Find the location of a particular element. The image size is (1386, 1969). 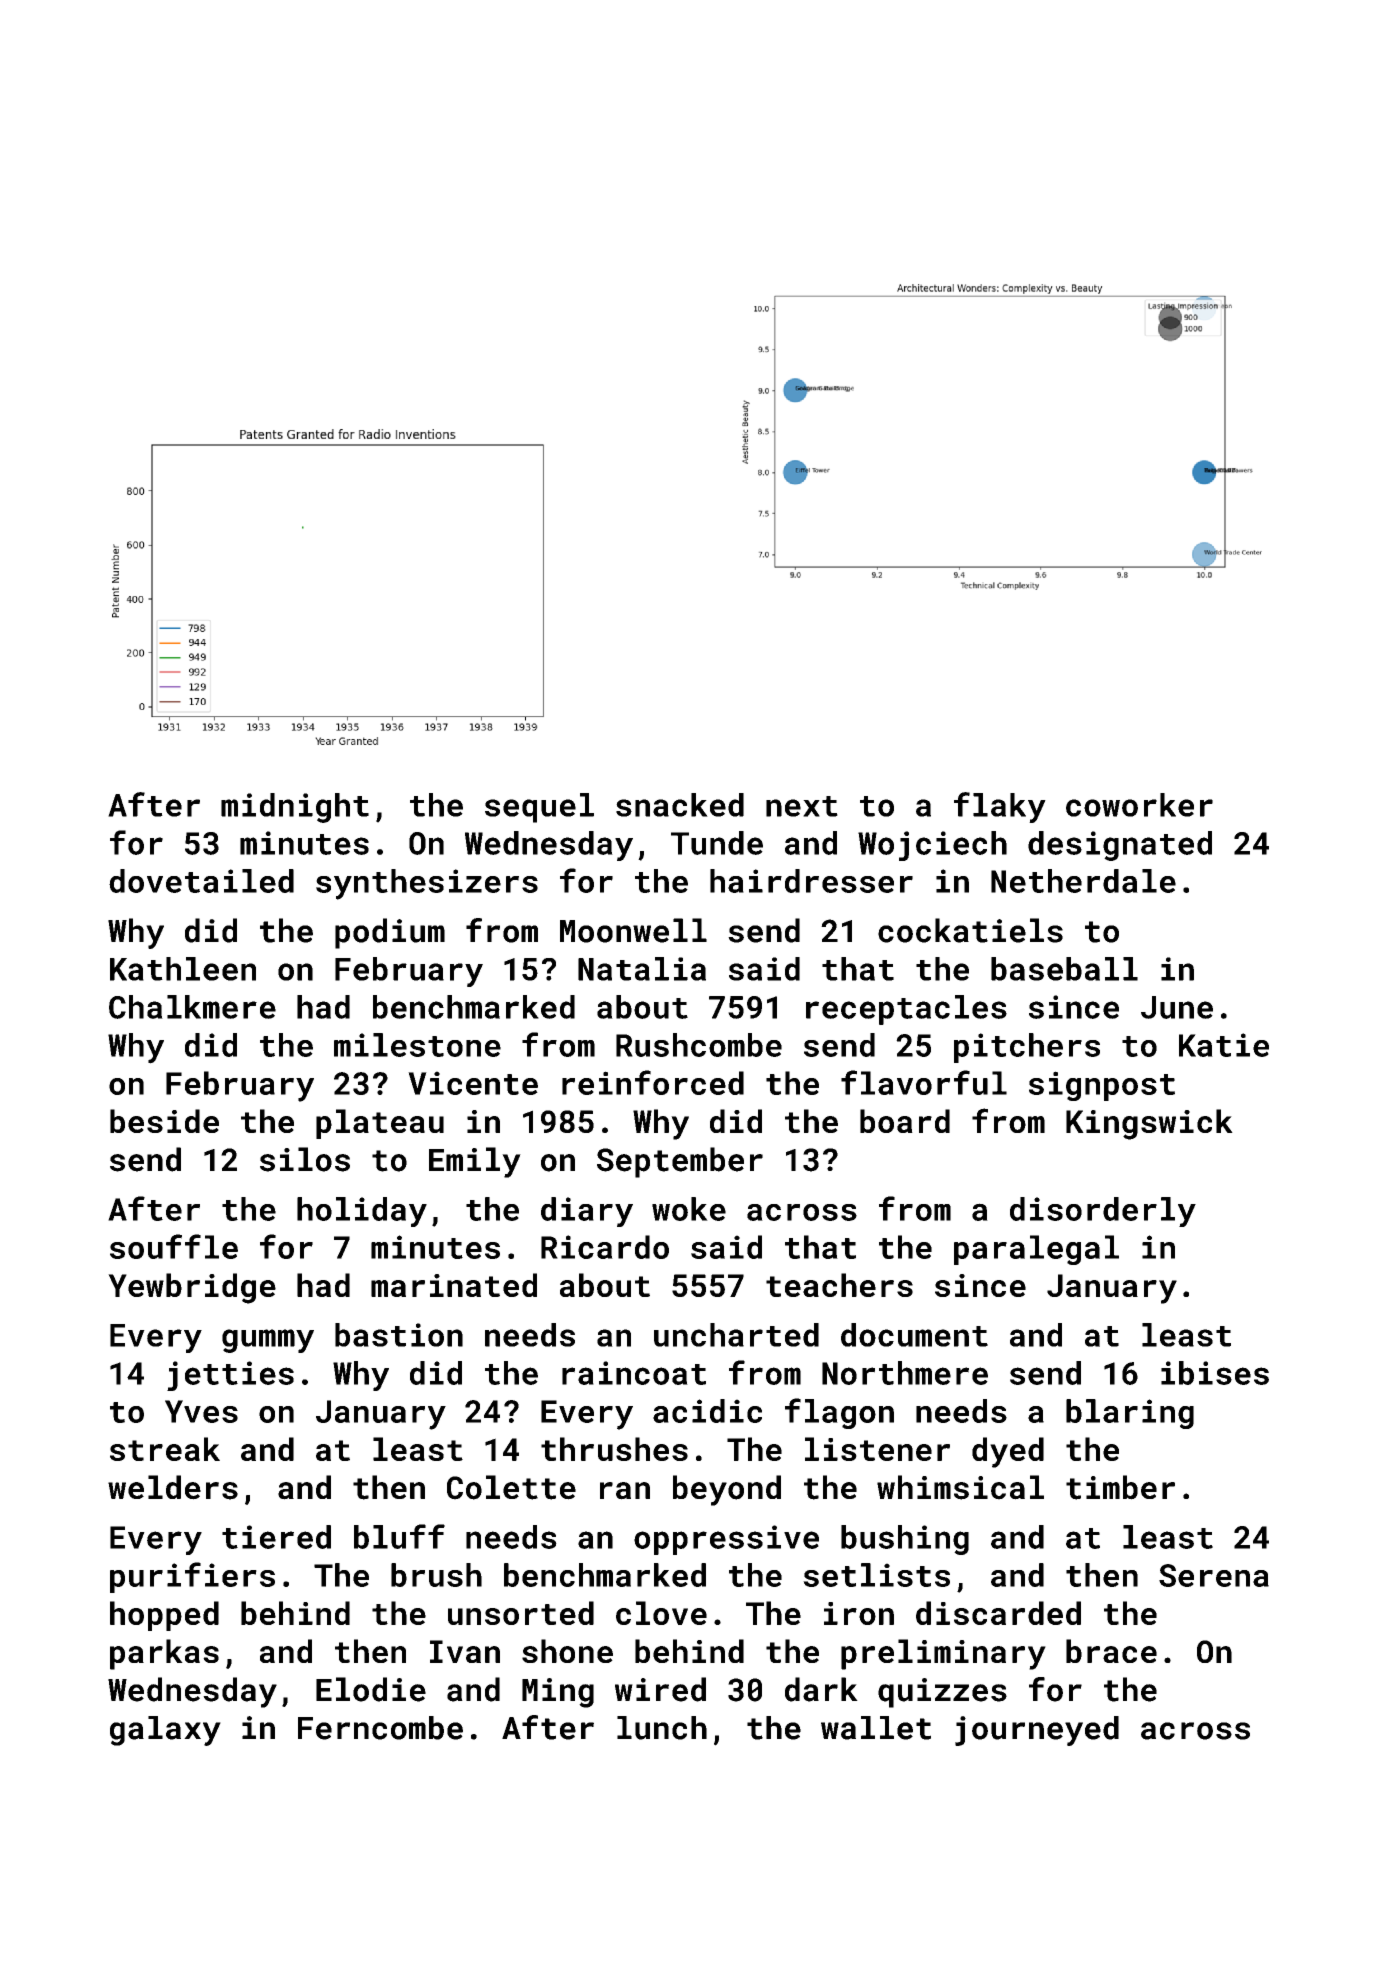

disorderly is located at coordinates (1103, 1212).
